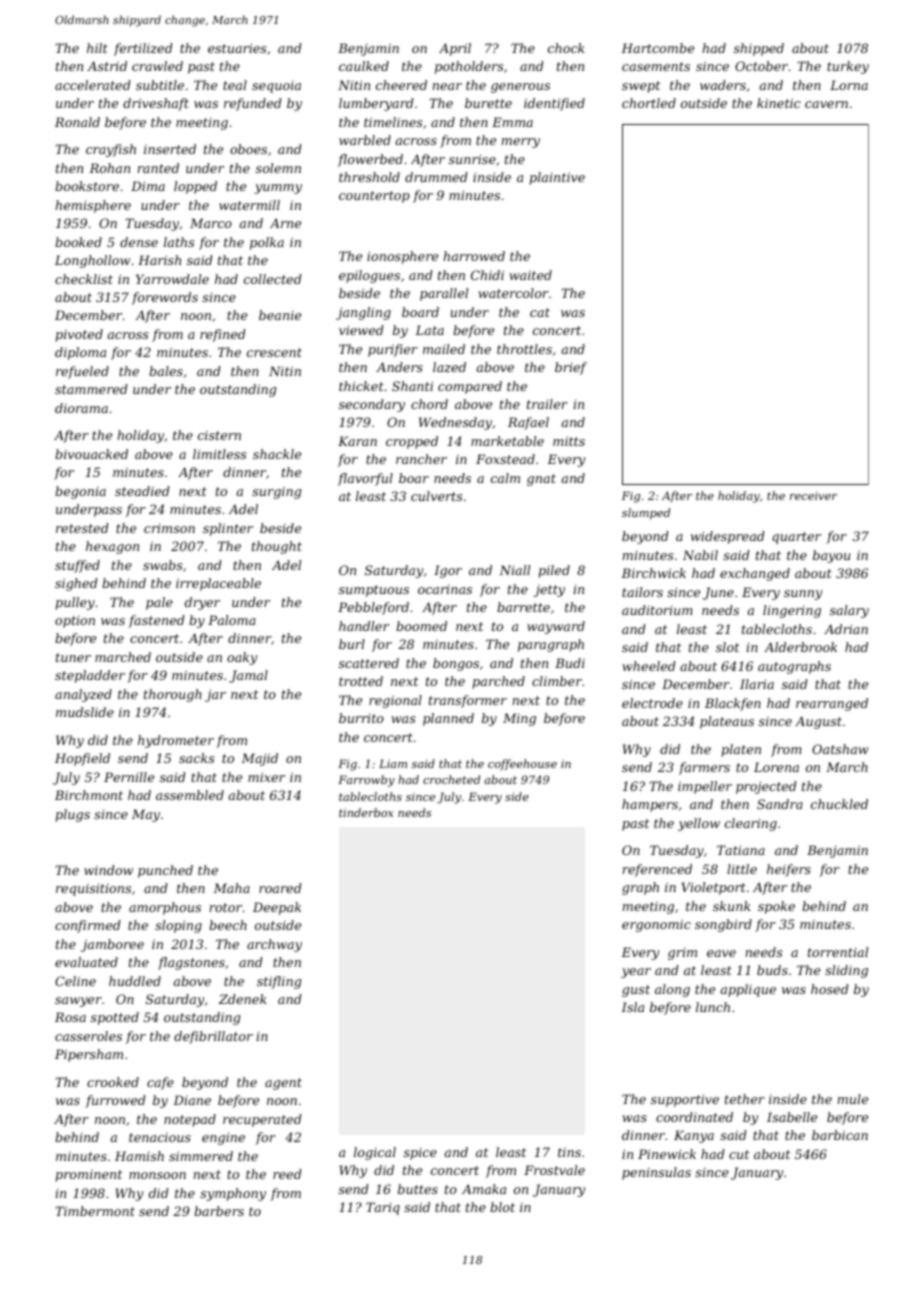 The image size is (924, 1308). I want to click on spice, so click(420, 1154).
